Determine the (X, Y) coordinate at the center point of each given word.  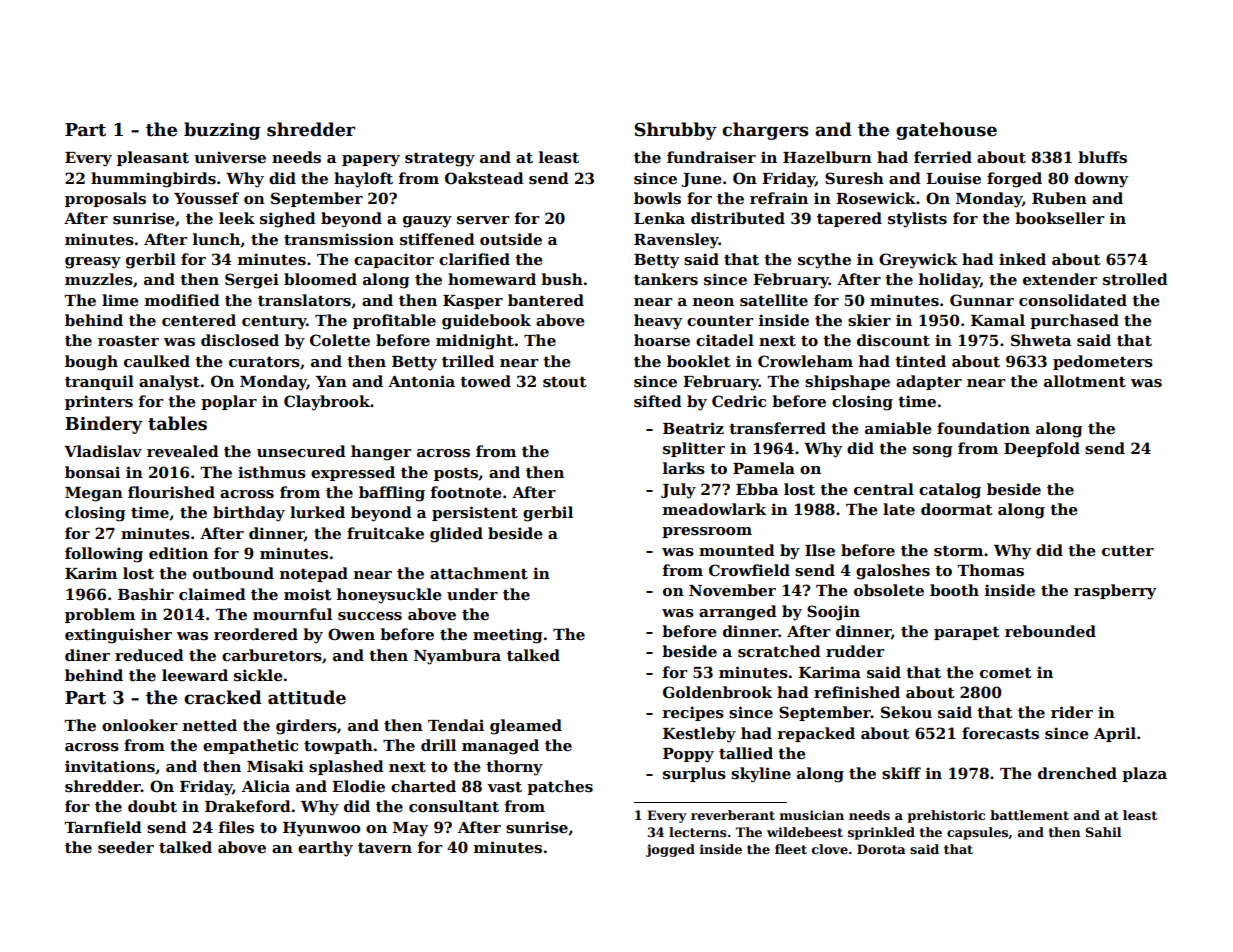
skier (869, 320)
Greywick (918, 261)
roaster (128, 341)
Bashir (146, 594)
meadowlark (714, 509)
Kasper (473, 302)
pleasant (153, 158)
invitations (110, 766)
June (702, 180)
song (933, 452)
